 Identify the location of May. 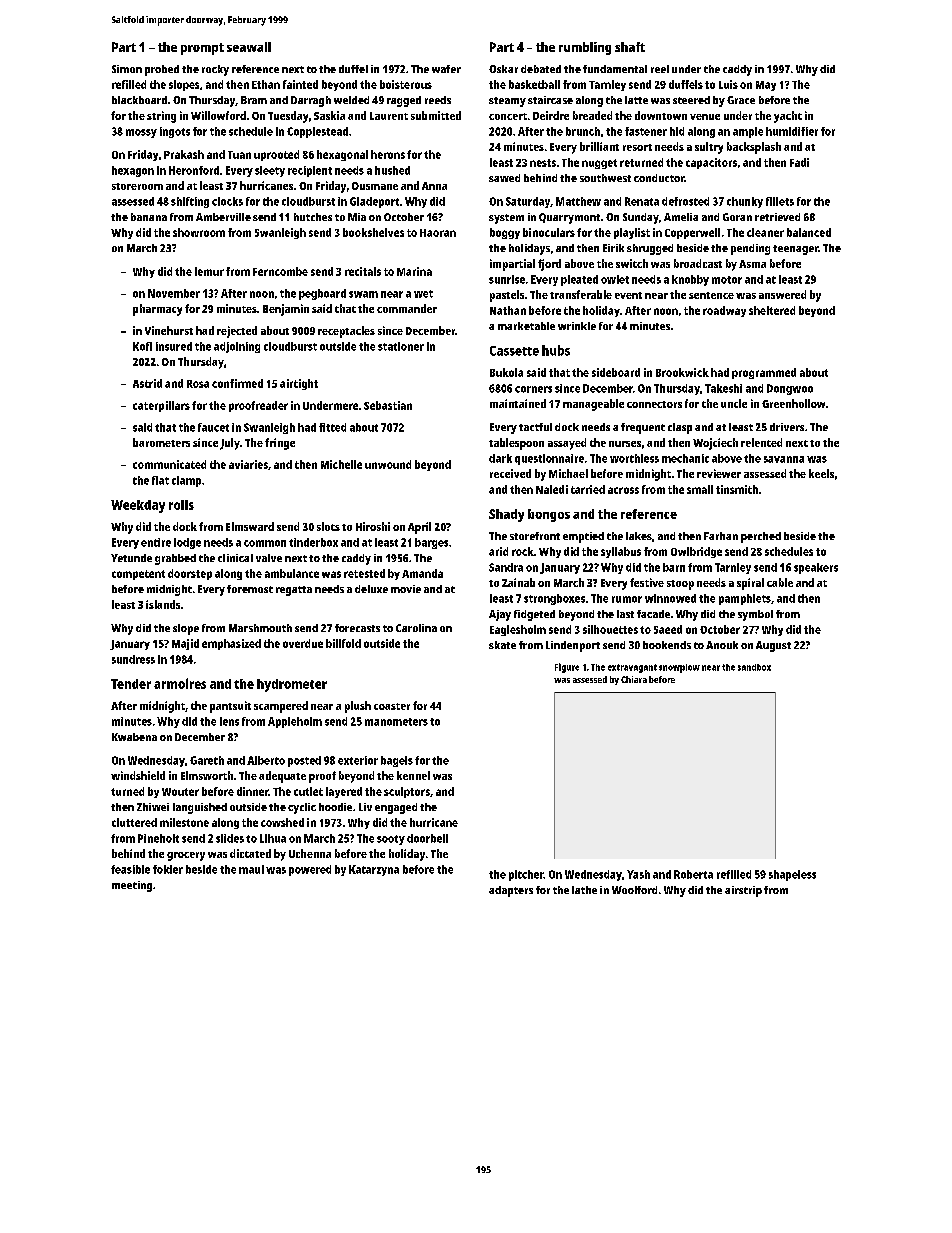
(766, 86).
